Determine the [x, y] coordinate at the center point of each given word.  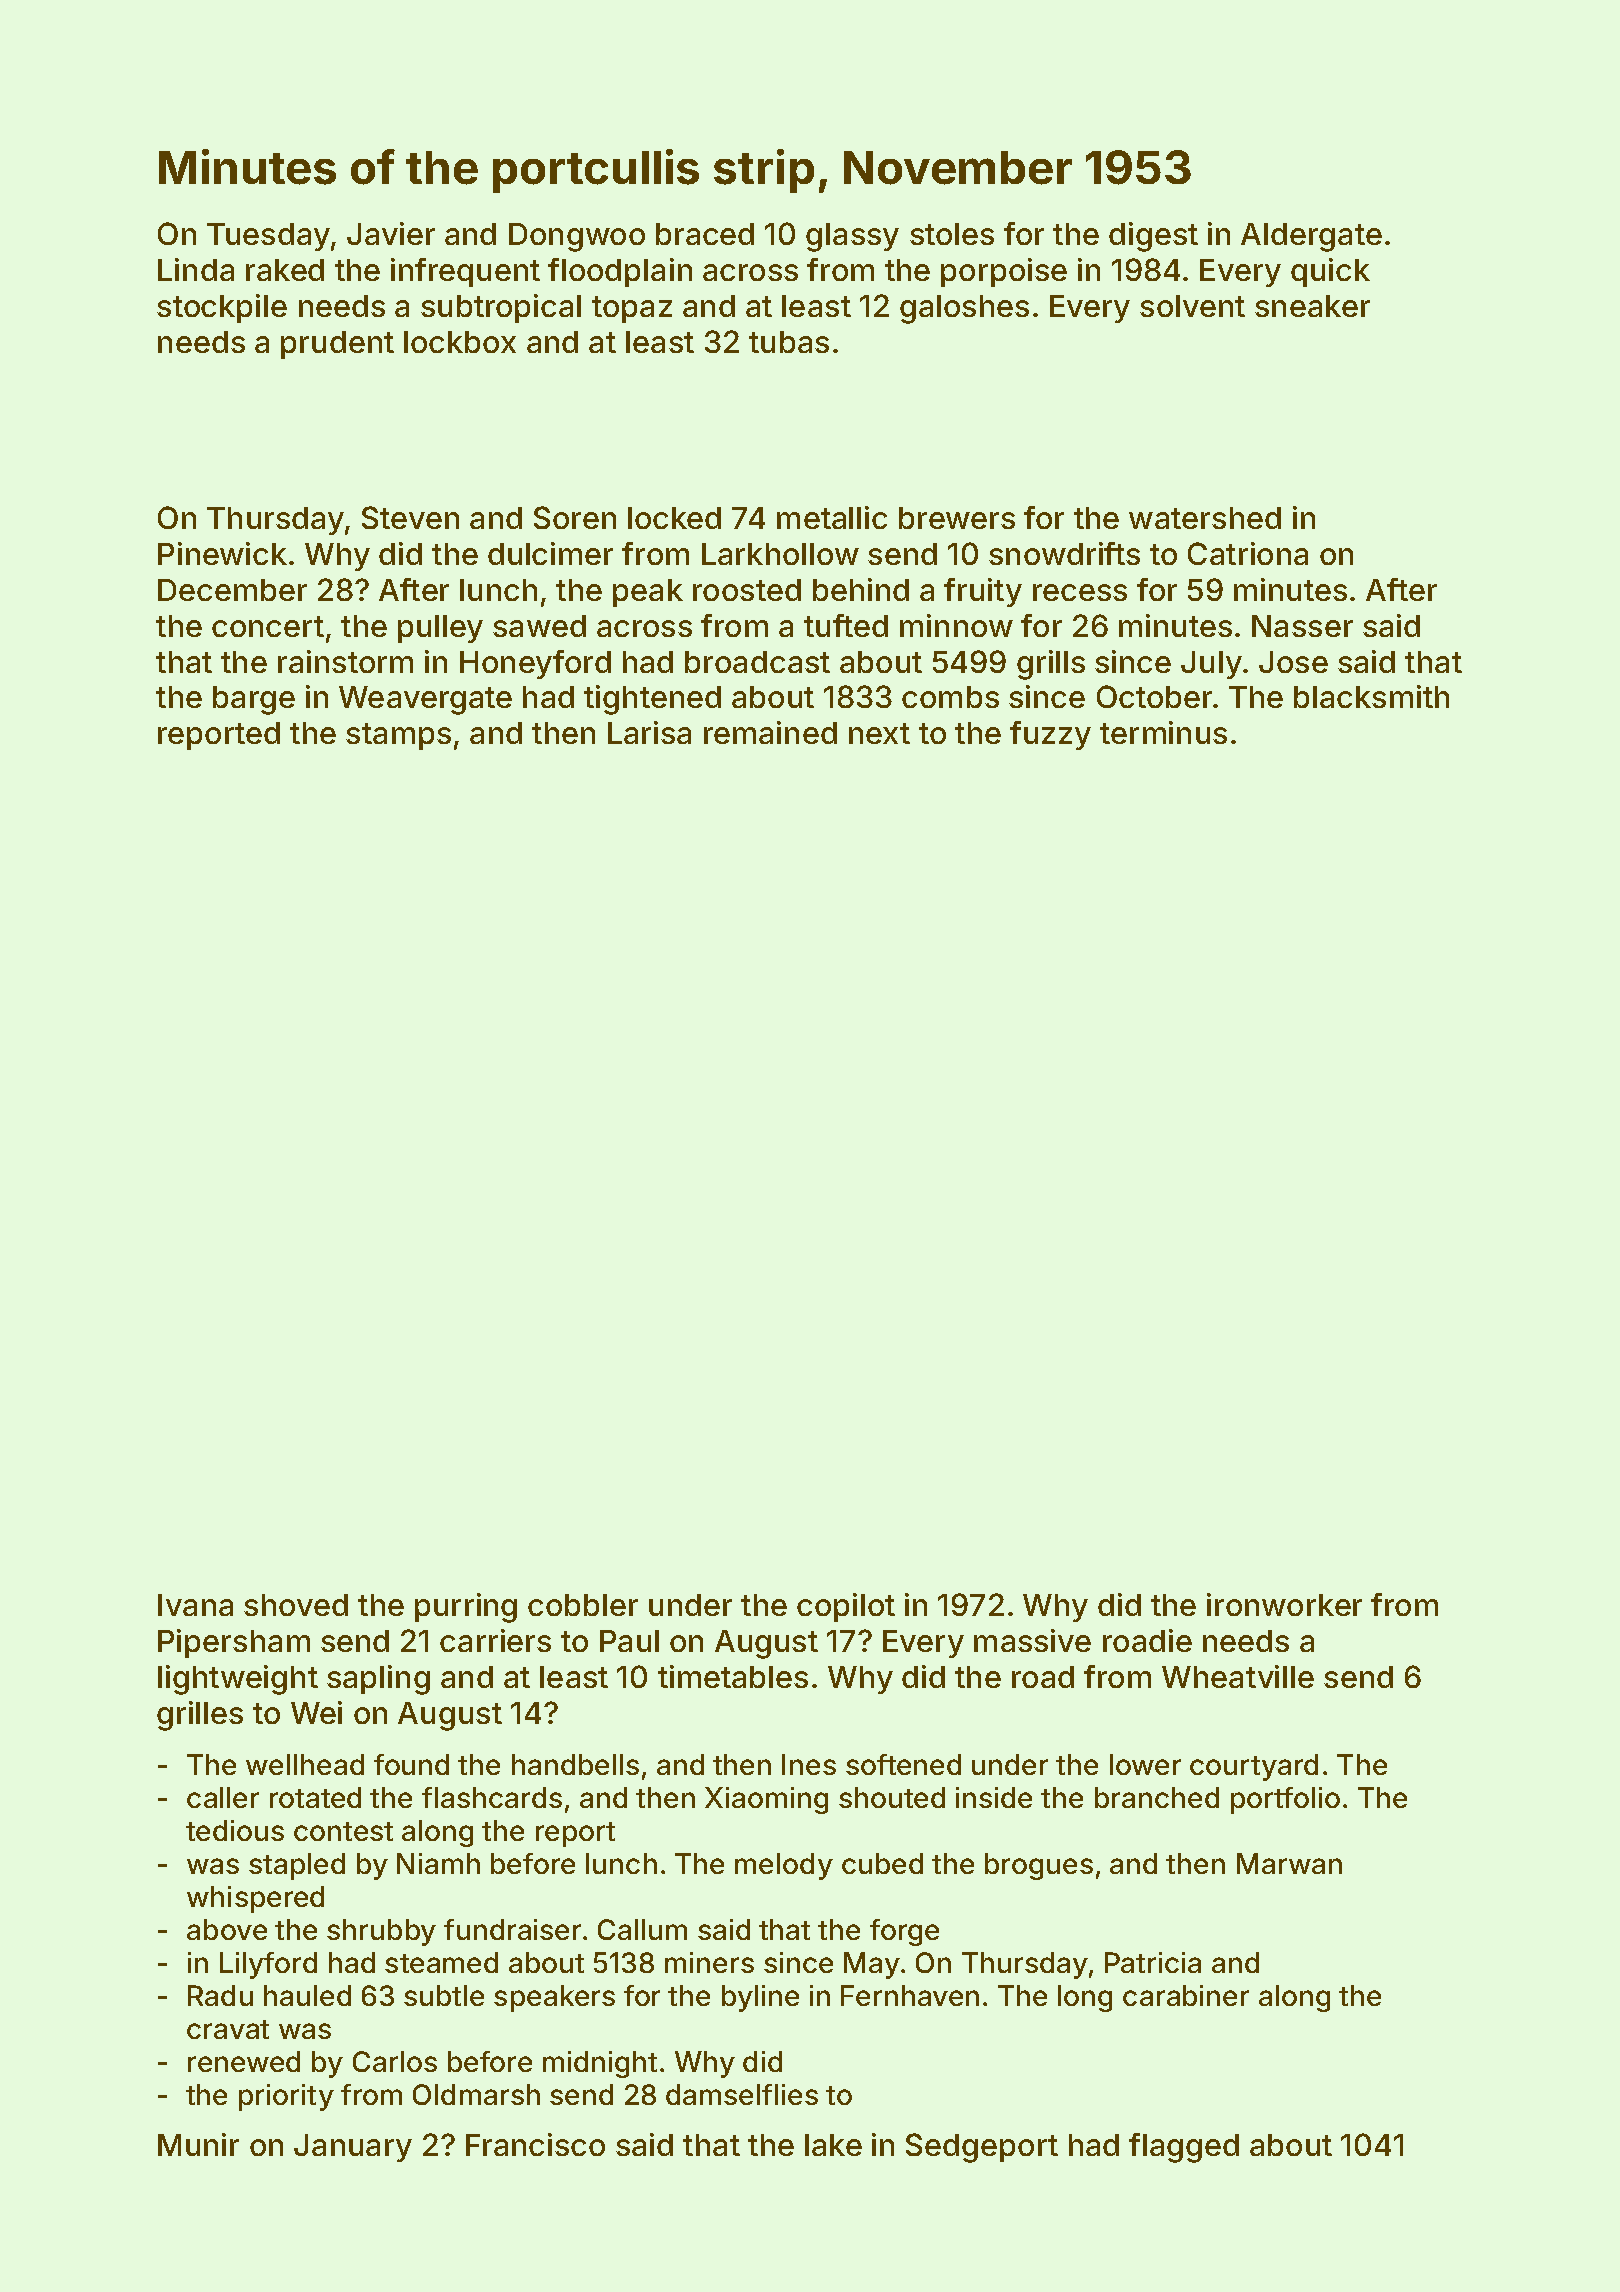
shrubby [381, 1932]
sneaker [1312, 306]
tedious [235, 1830]
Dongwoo [577, 237]
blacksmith [1371, 696]
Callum [642, 1929]
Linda [196, 269]
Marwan [1289, 1863]
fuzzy [1050, 735]
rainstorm [345, 661]
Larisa [649, 732]
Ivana [195, 1605]
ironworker [1284, 1604]
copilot [846, 1607]
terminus [1163, 732]
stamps [398, 736]
